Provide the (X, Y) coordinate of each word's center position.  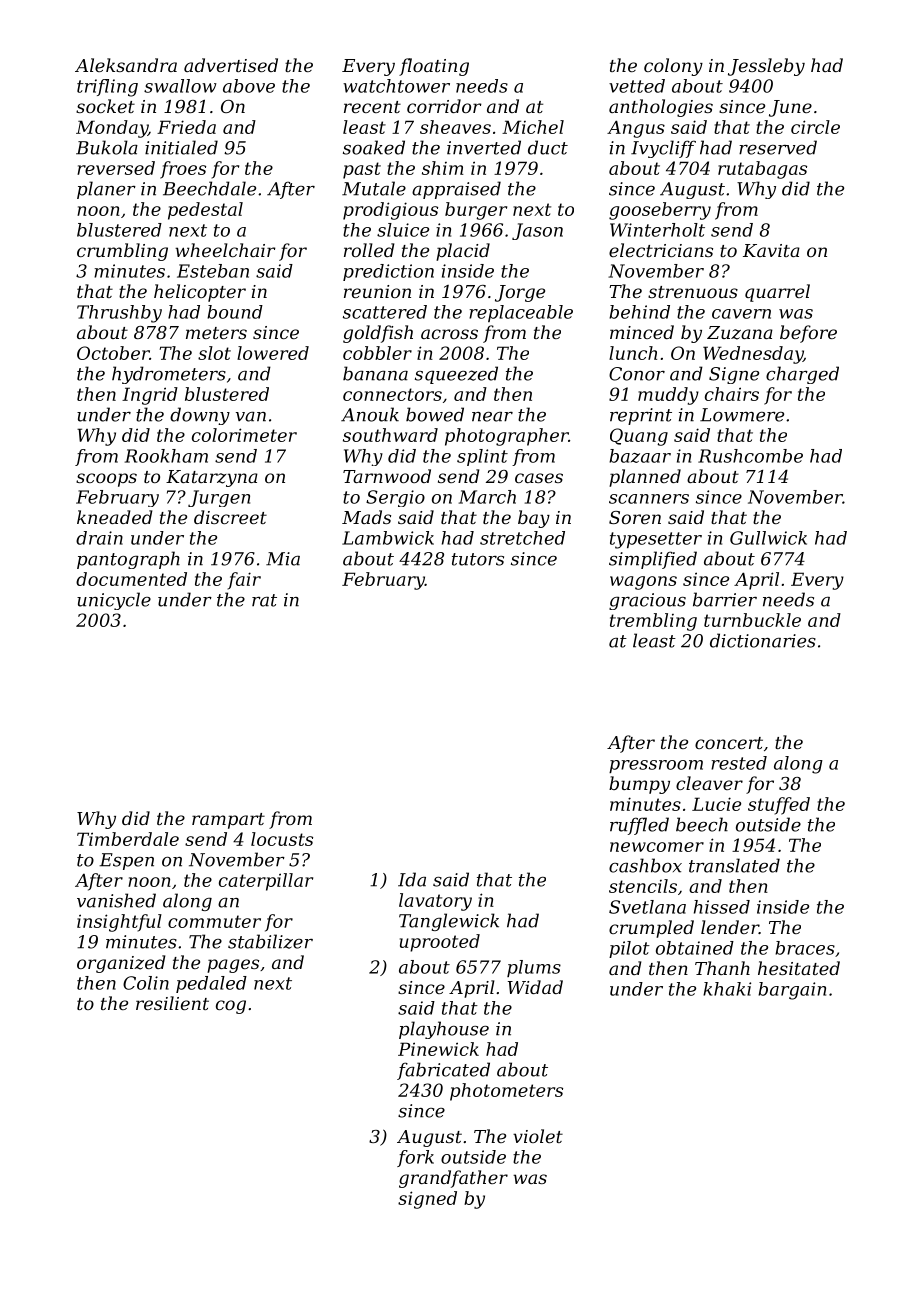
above (249, 86)
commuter (214, 921)
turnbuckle (752, 620)
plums (534, 968)
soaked (374, 147)
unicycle (114, 601)
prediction (388, 272)
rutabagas (762, 170)
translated (734, 865)
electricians (661, 250)
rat (264, 600)
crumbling (122, 252)
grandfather (453, 1179)
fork (415, 1158)
